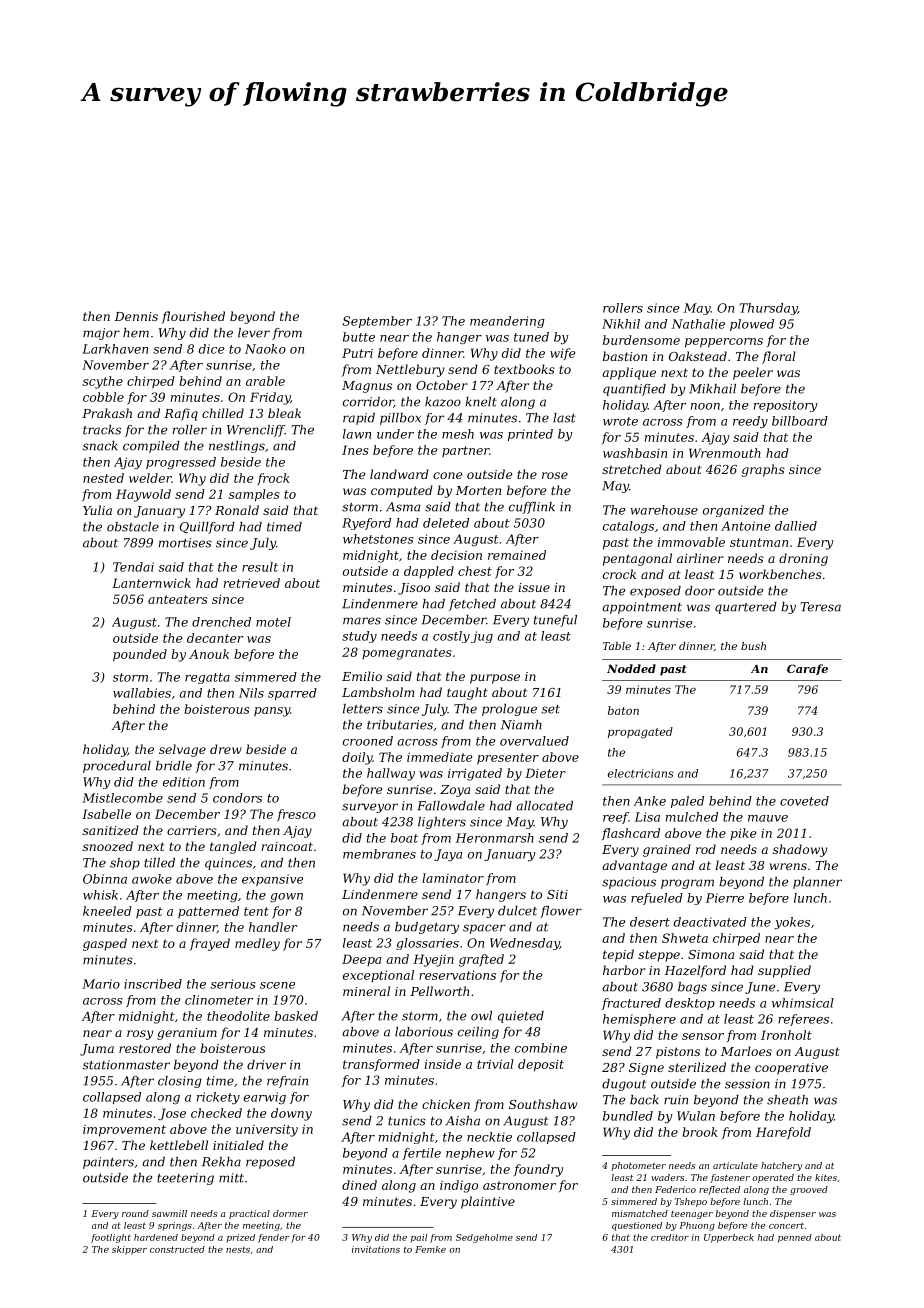 Image resolution: width=924 pixels, height=1308 pixels. Describe the element at coordinates (763, 470) in the document. I see `graphs` at that location.
